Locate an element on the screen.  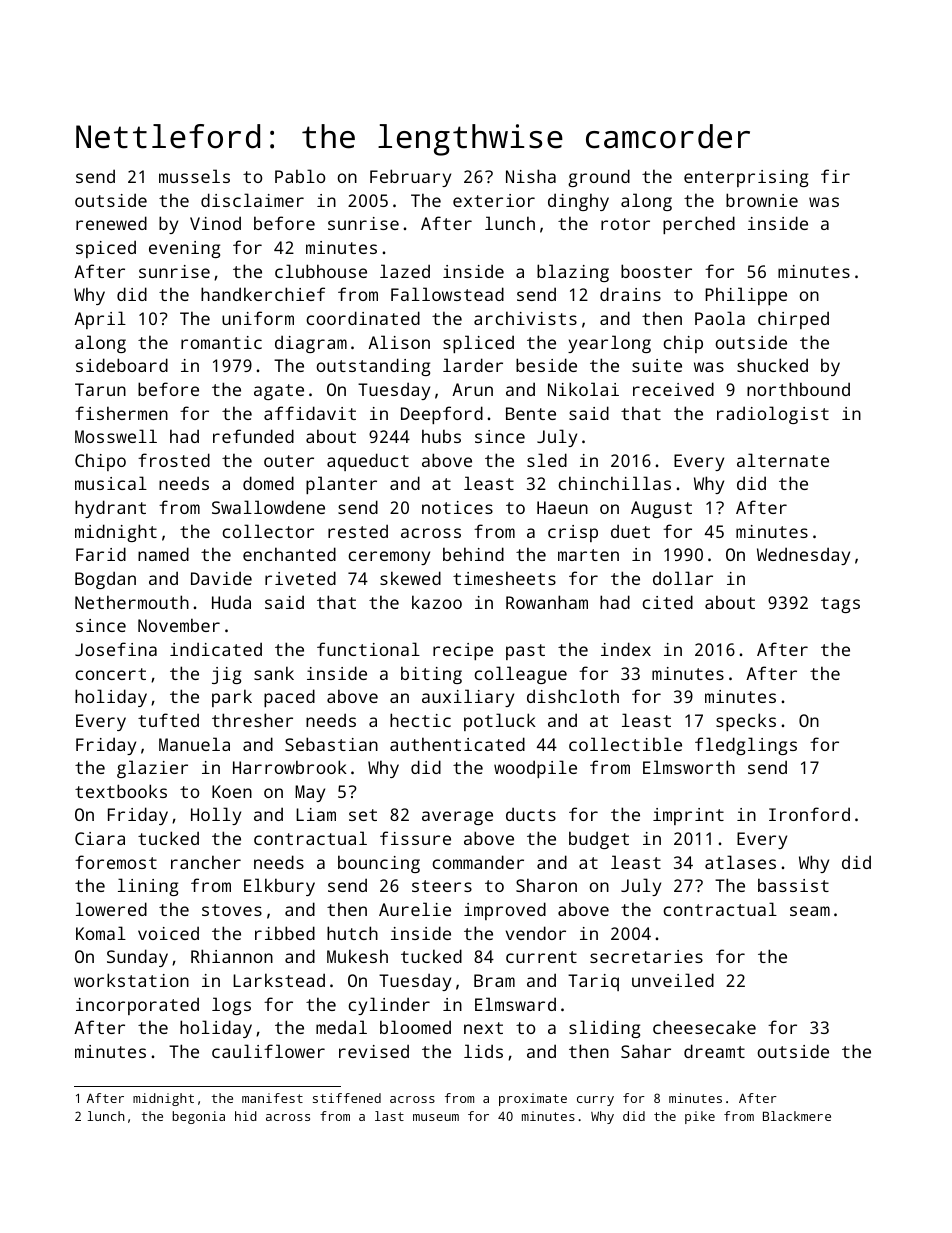
Sharon is located at coordinates (546, 885).
